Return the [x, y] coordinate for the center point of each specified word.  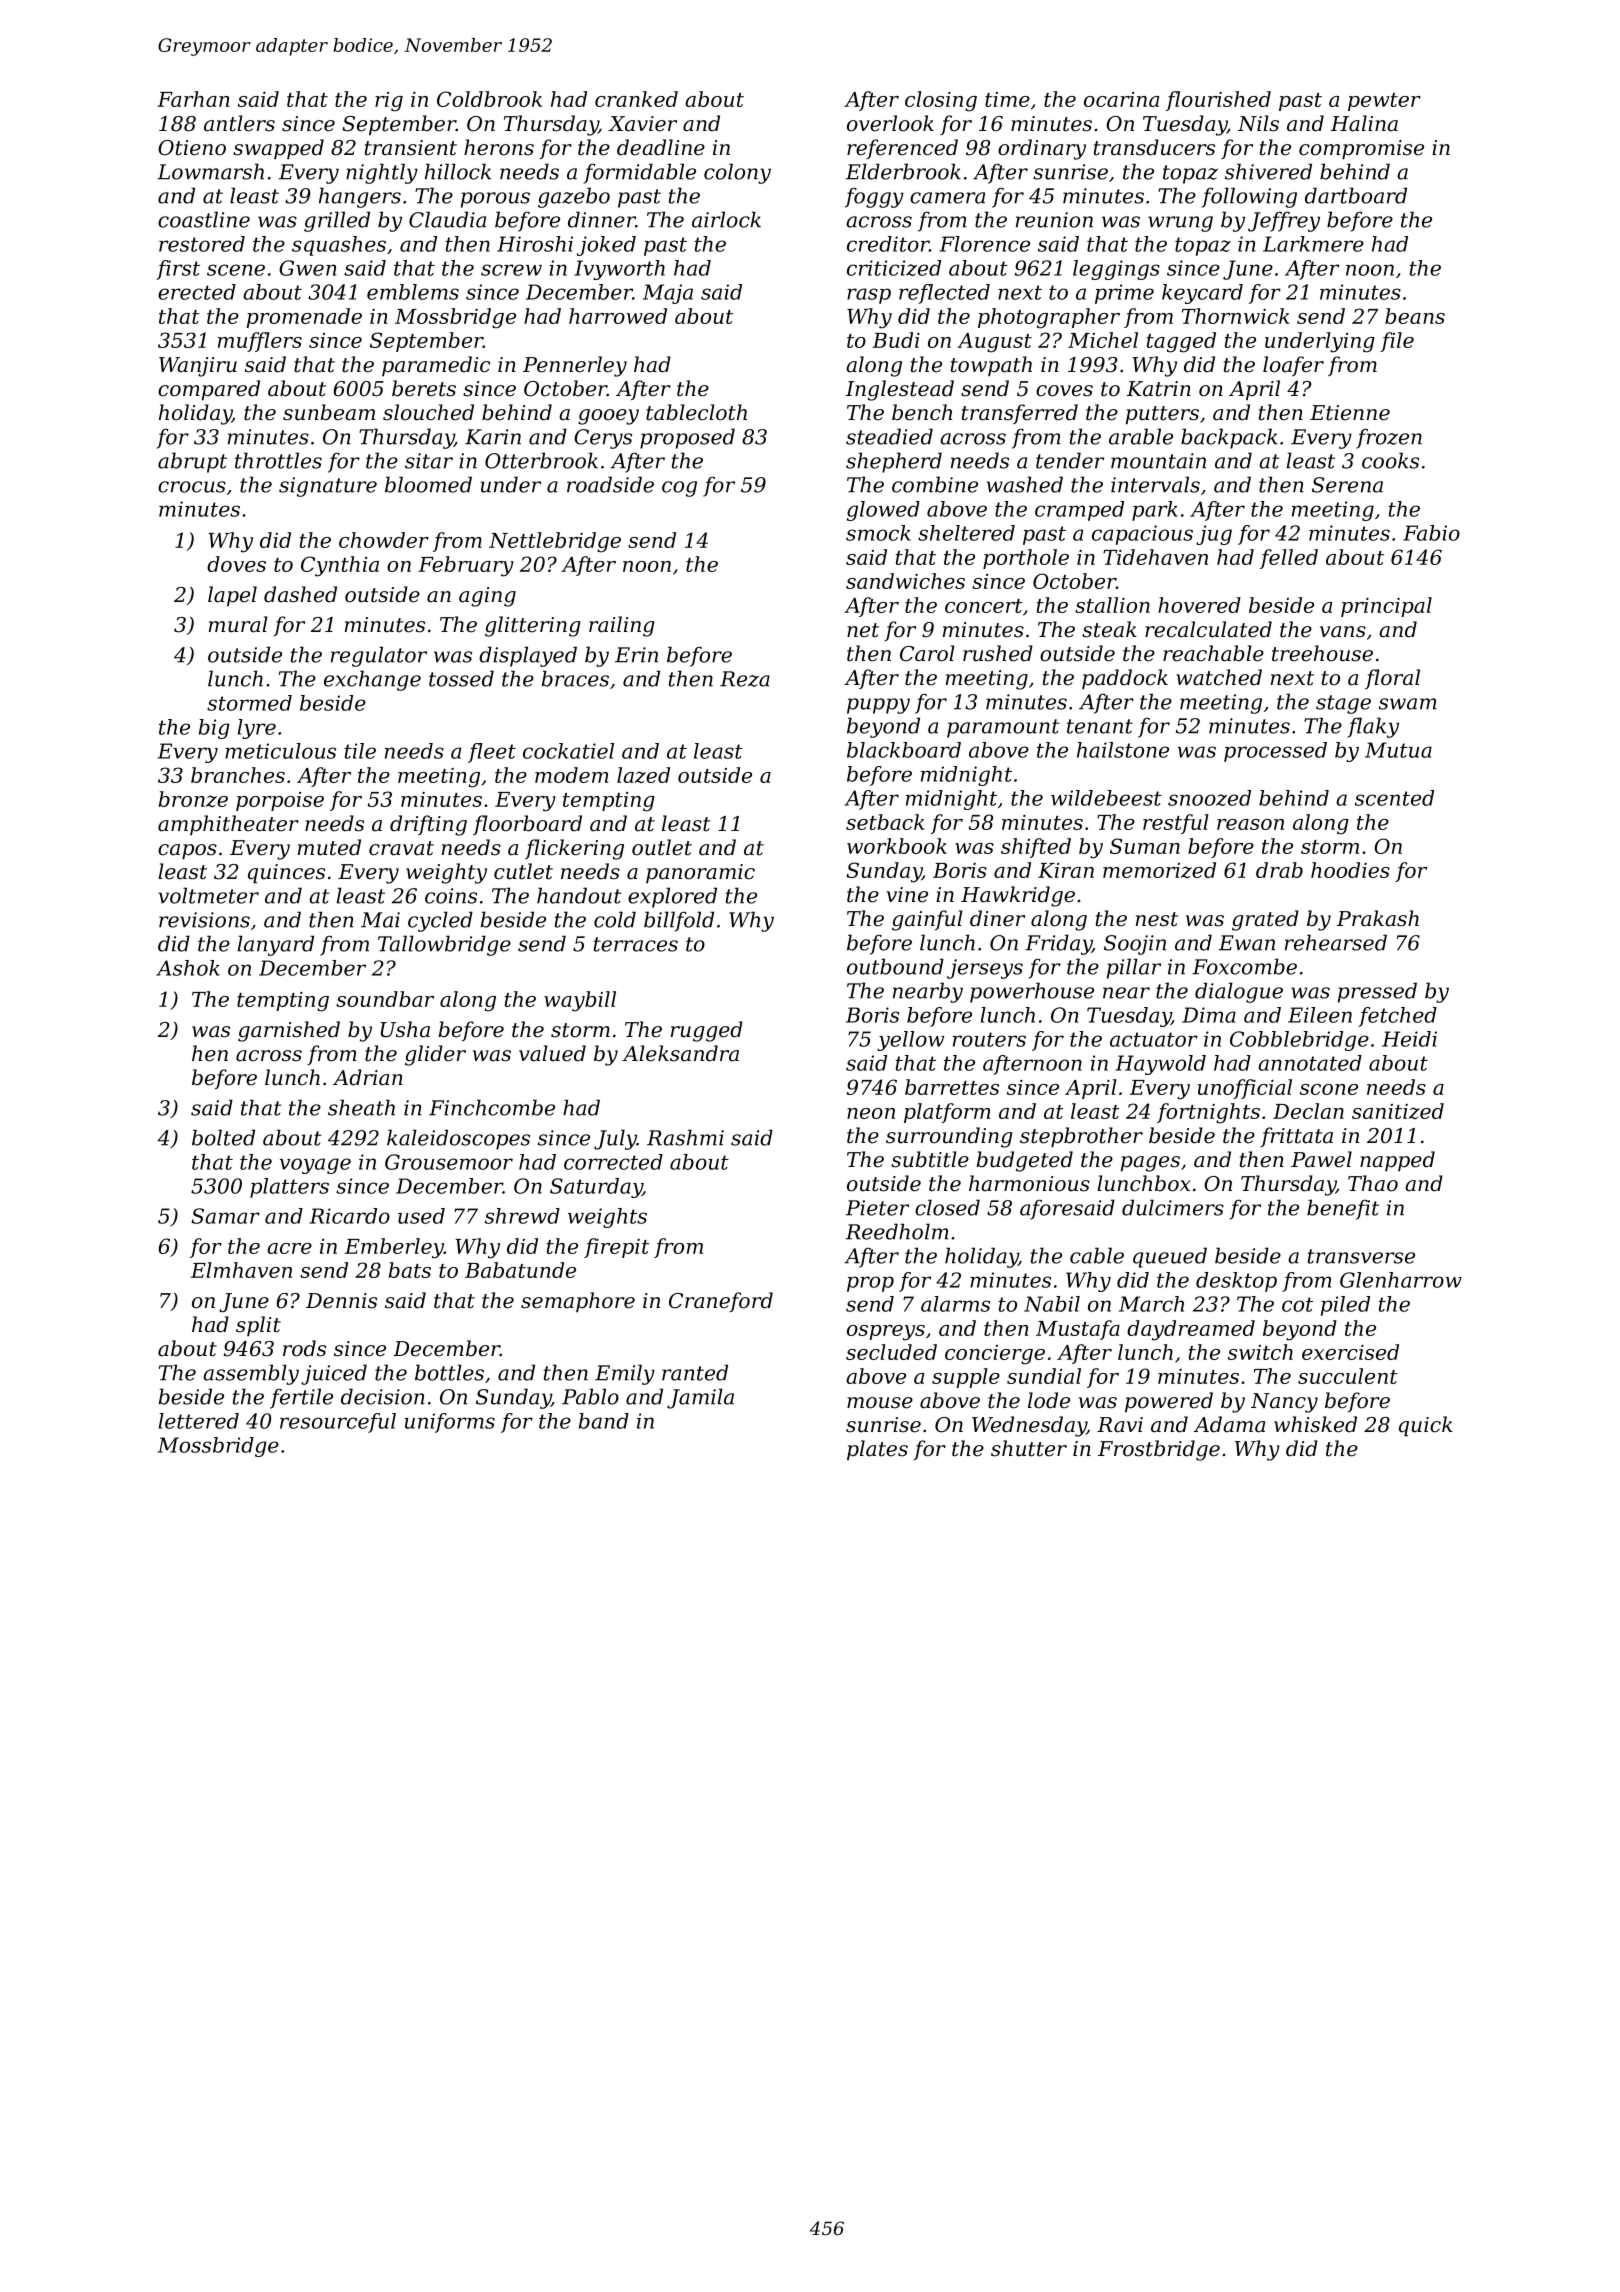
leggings [1116, 270]
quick [1426, 1426]
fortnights [1208, 1113]
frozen [1389, 439]
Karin [493, 437]
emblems [413, 292]
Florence [984, 244]
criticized [894, 268]
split [258, 1326]
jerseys [985, 969]
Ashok [188, 968]
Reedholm [897, 1231]
